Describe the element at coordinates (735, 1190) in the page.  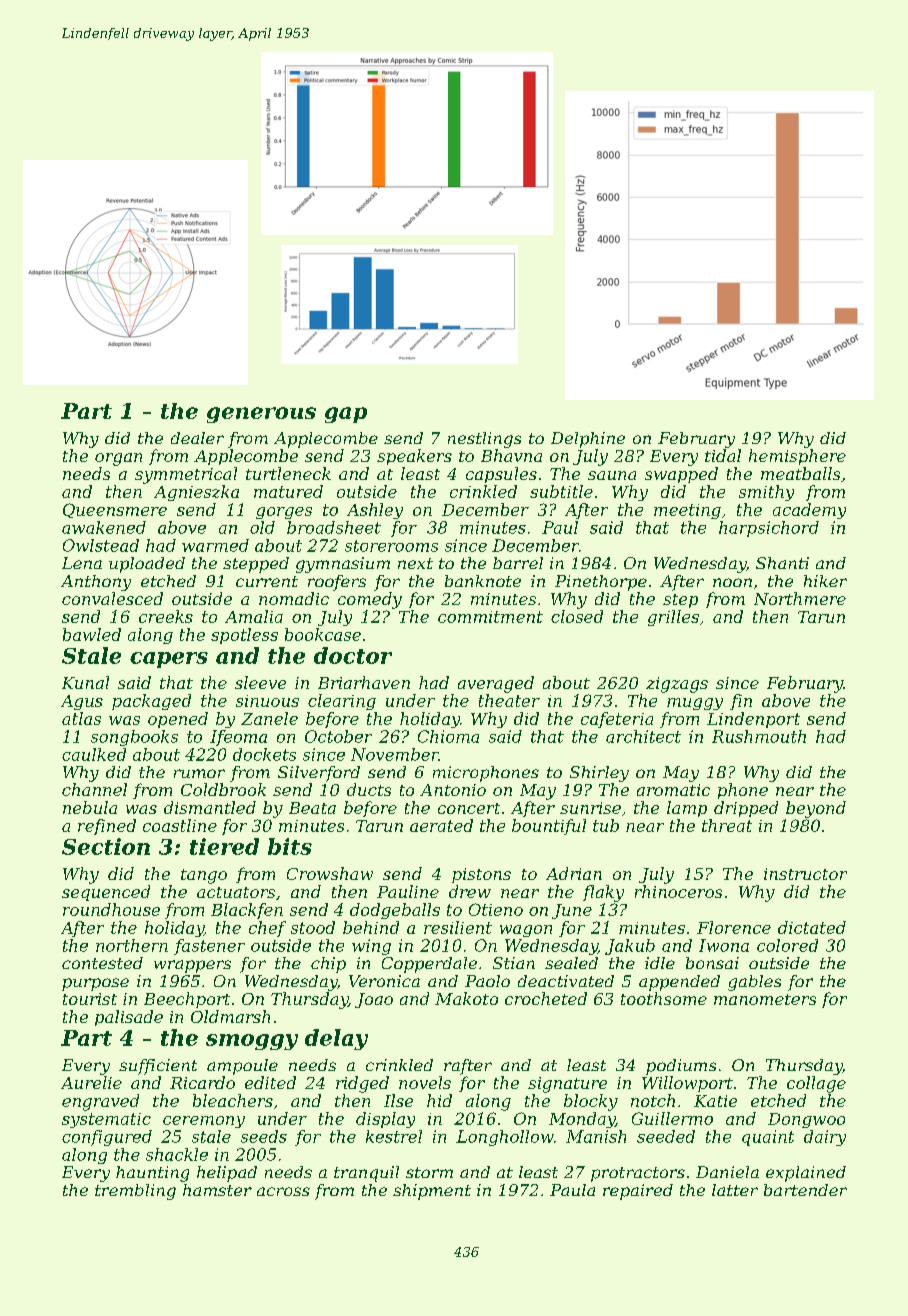
I see `latter` at that location.
